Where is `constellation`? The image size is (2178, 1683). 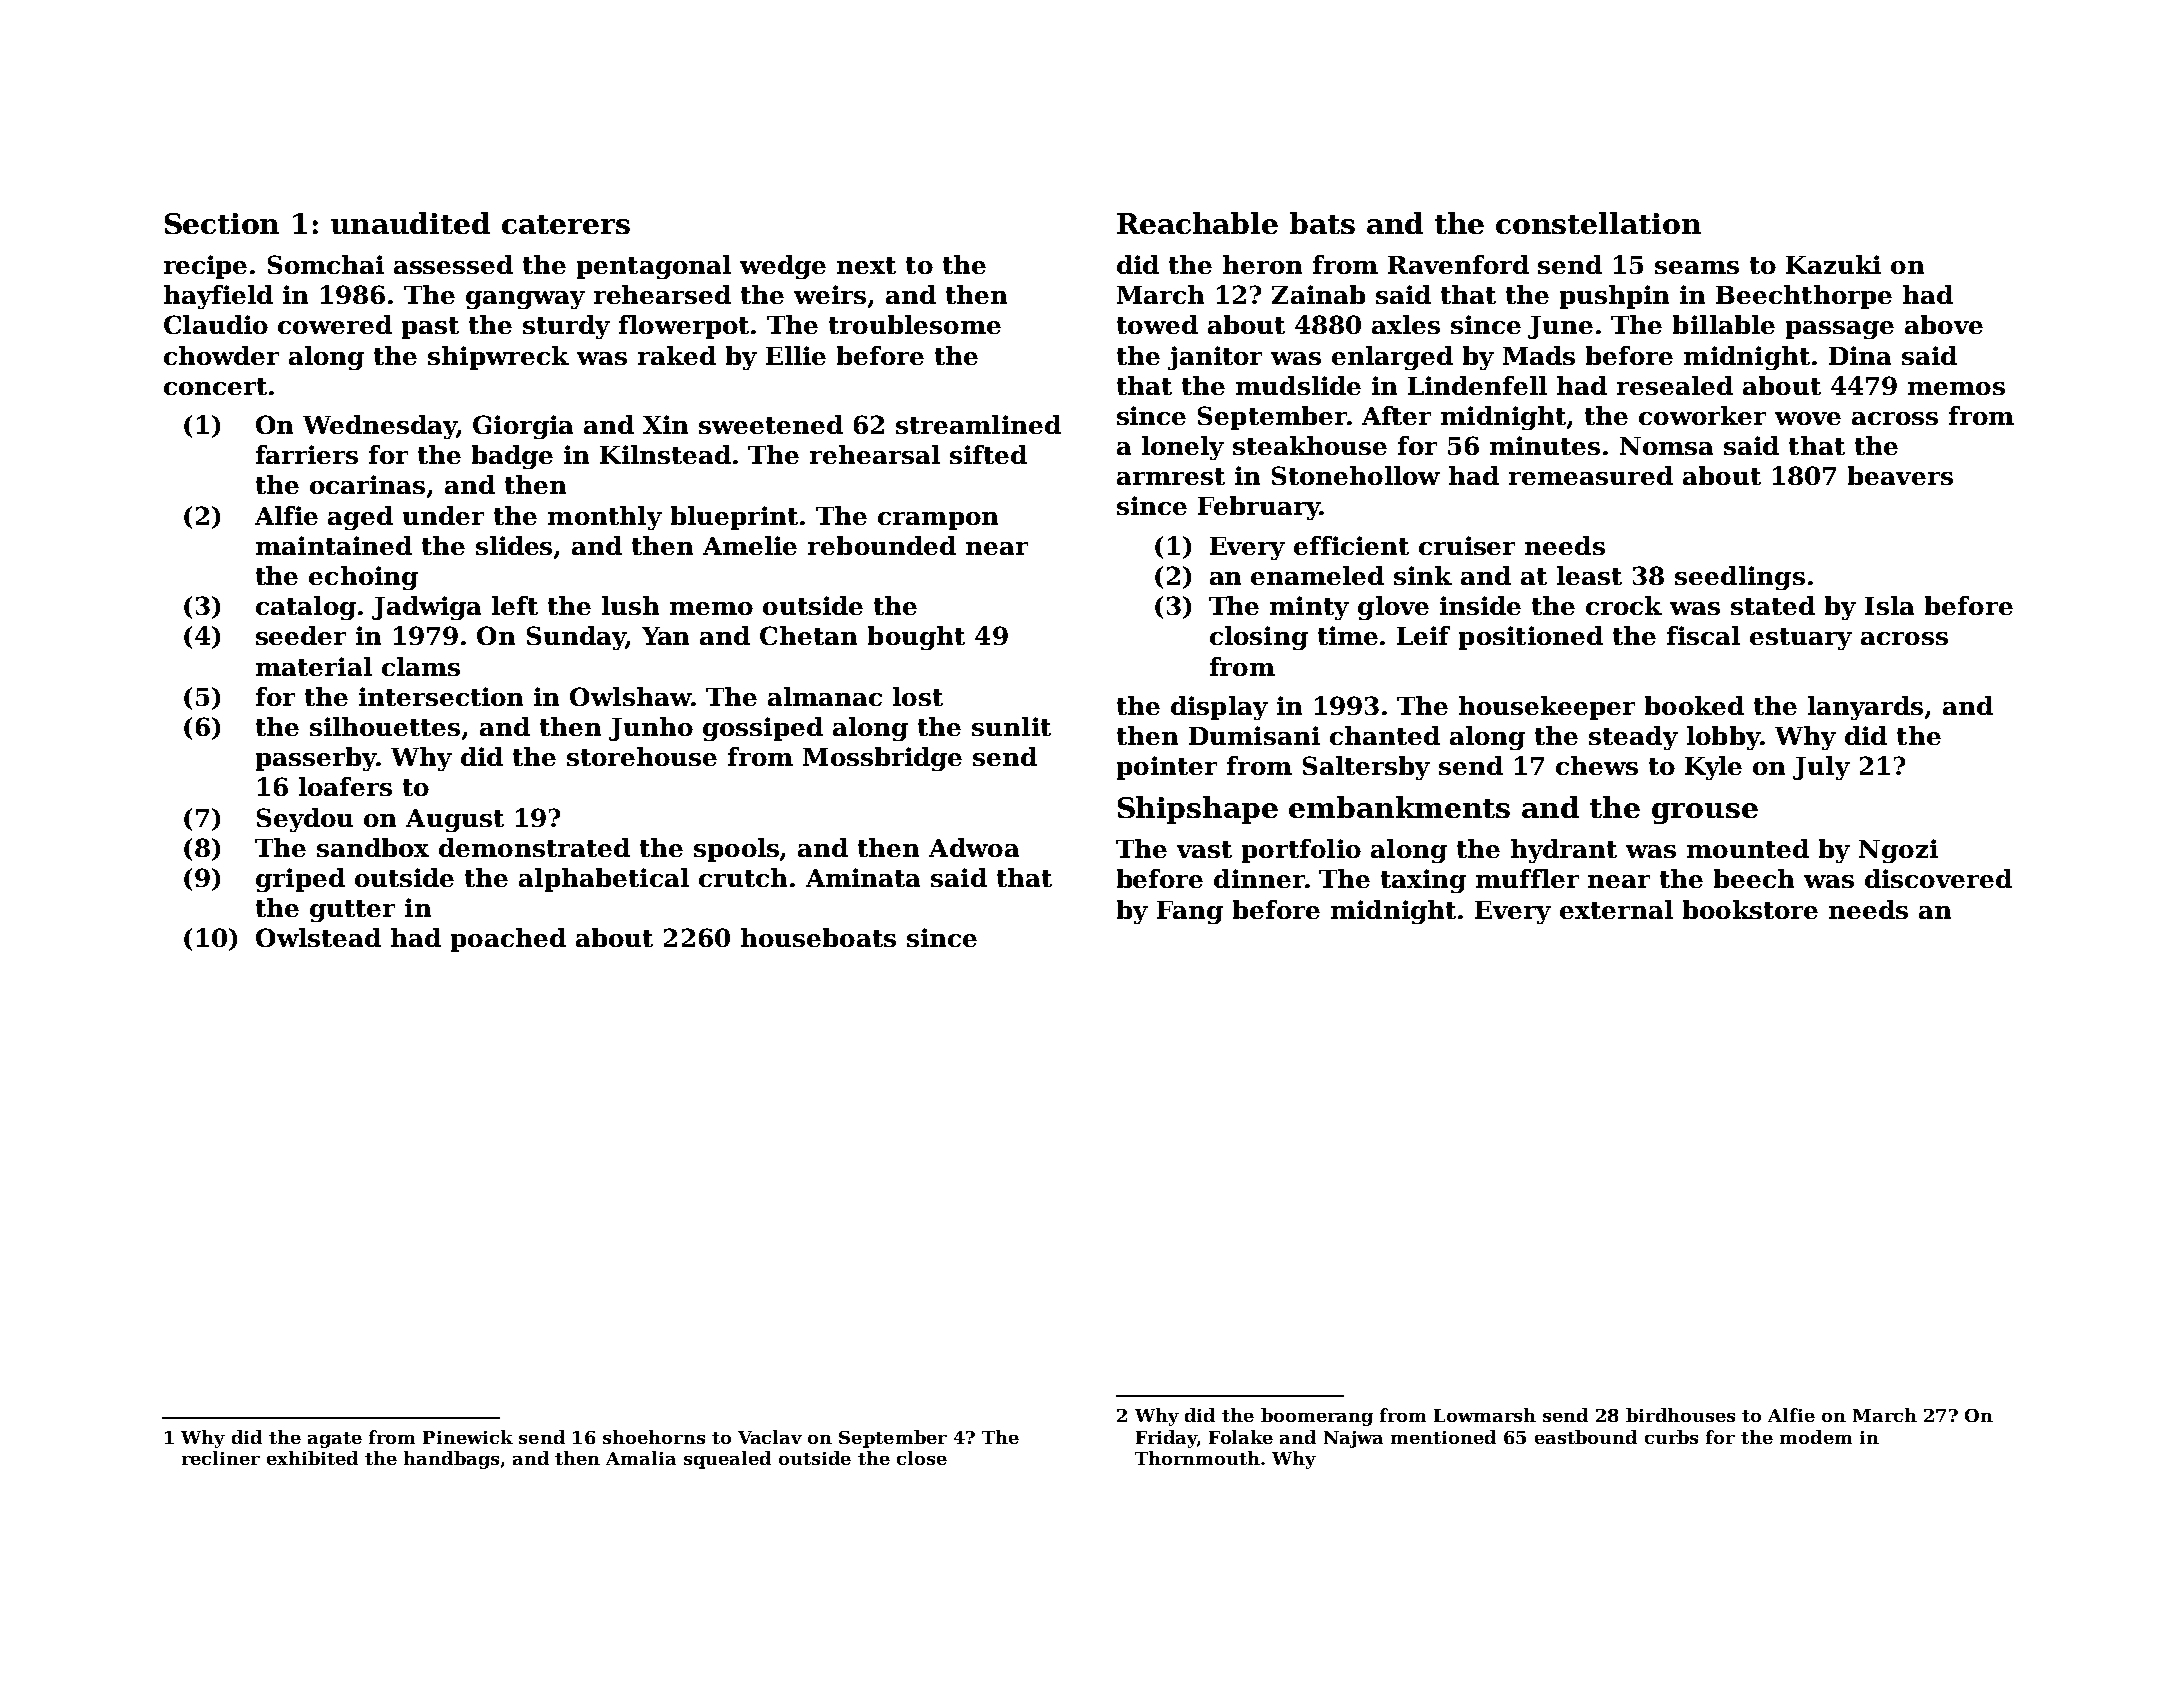
constellation is located at coordinates (1598, 223).
